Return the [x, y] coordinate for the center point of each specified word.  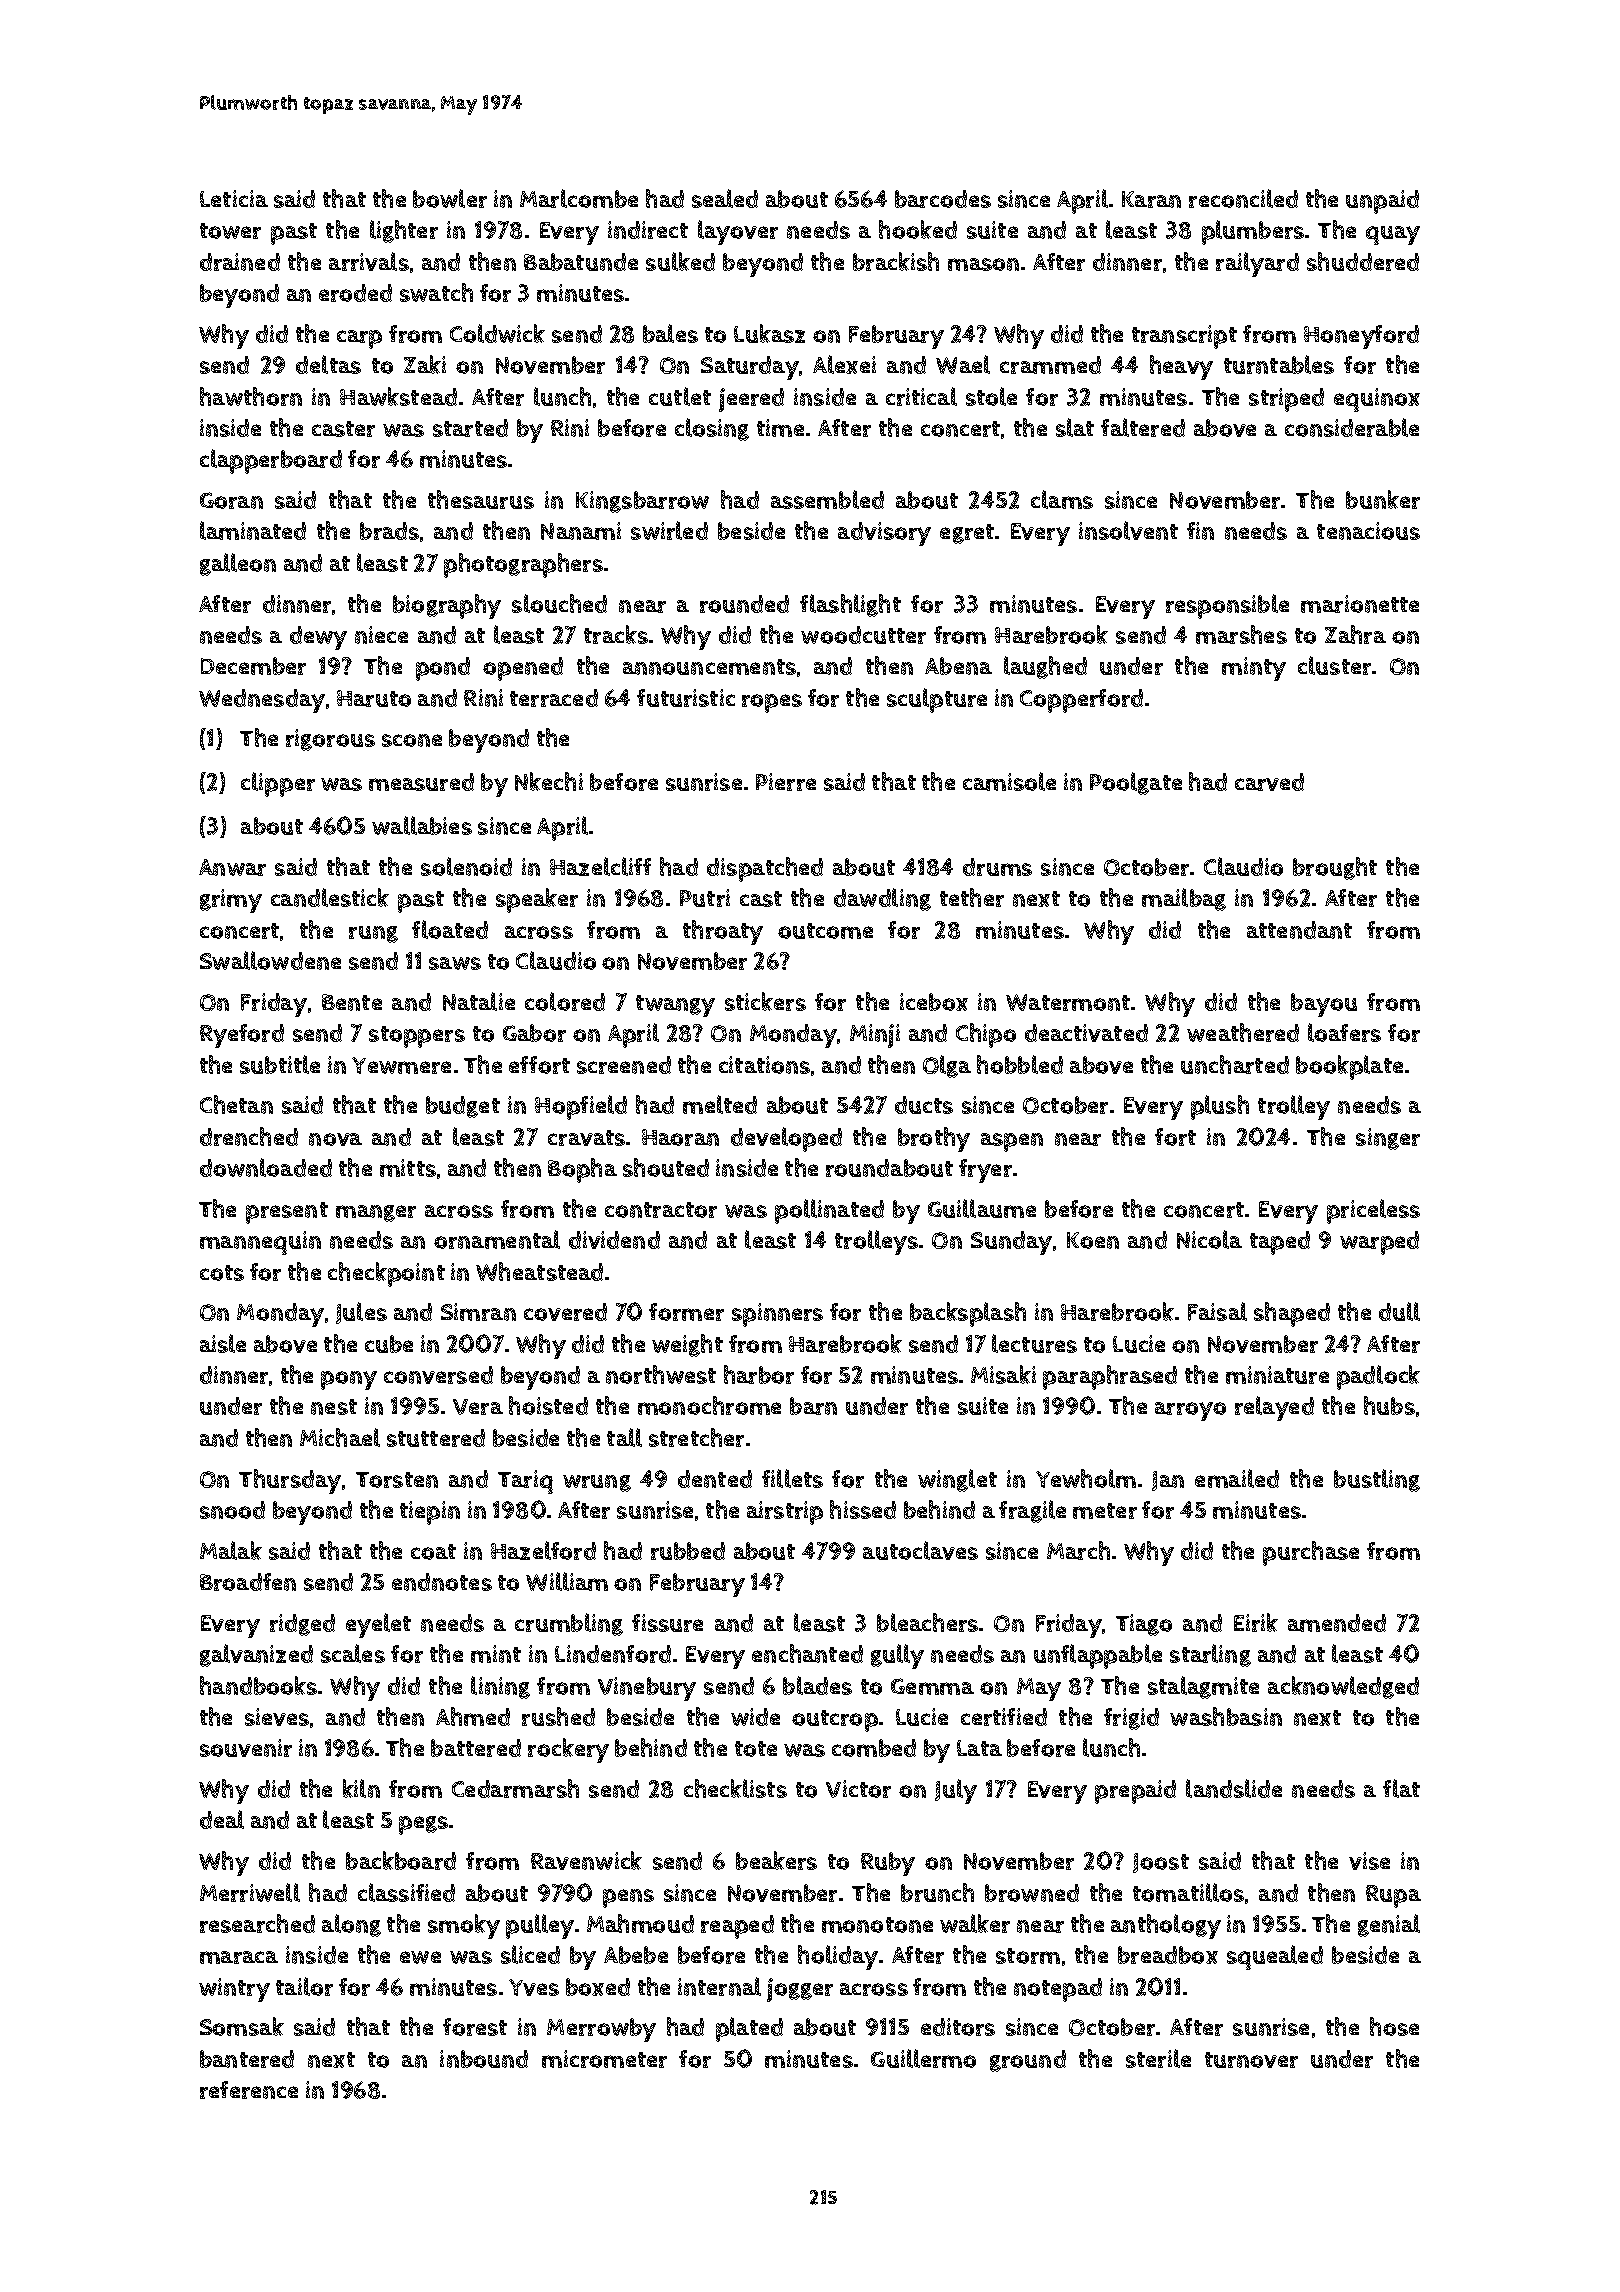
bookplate [1349, 1067]
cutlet [680, 396]
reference [249, 2090]
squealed [1275, 1957]
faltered [1143, 427]
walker [975, 1923]
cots [222, 1273]
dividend [614, 1240]
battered [476, 1748]
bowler [450, 198]
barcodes [943, 199]
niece [381, 635]
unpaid [1382, 202]
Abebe [636, 1955]
